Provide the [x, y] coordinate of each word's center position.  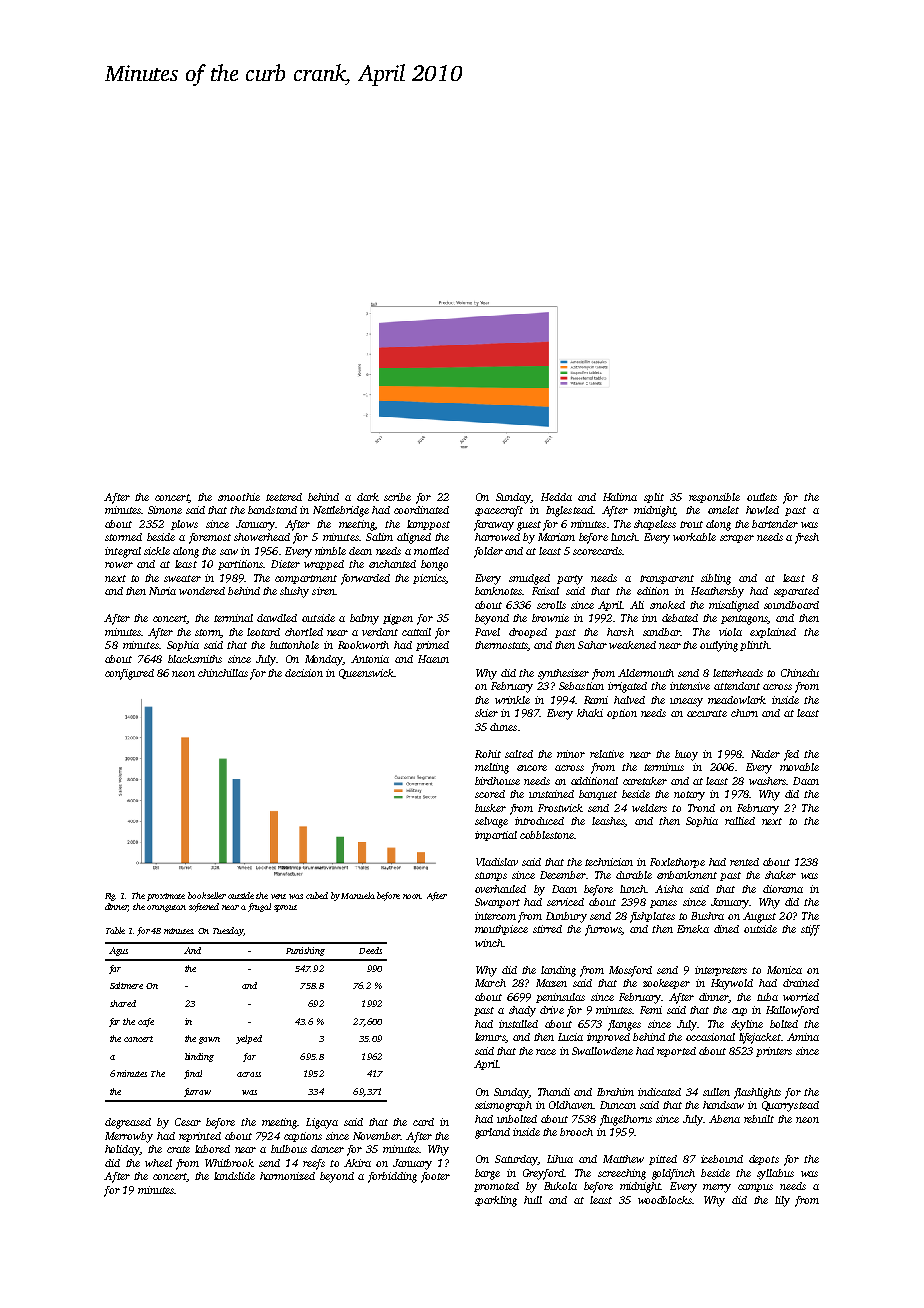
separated [796, 592]
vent [278, 896]
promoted [496, 1187]
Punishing [305, 951]
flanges [624, 1025]
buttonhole [294, 645]
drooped [528, 633]
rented [744, 862]
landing [558, 971]
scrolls [551, 605]
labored [212, 1149]
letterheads [738, 673]
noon [412, 896]
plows [184, 525]
